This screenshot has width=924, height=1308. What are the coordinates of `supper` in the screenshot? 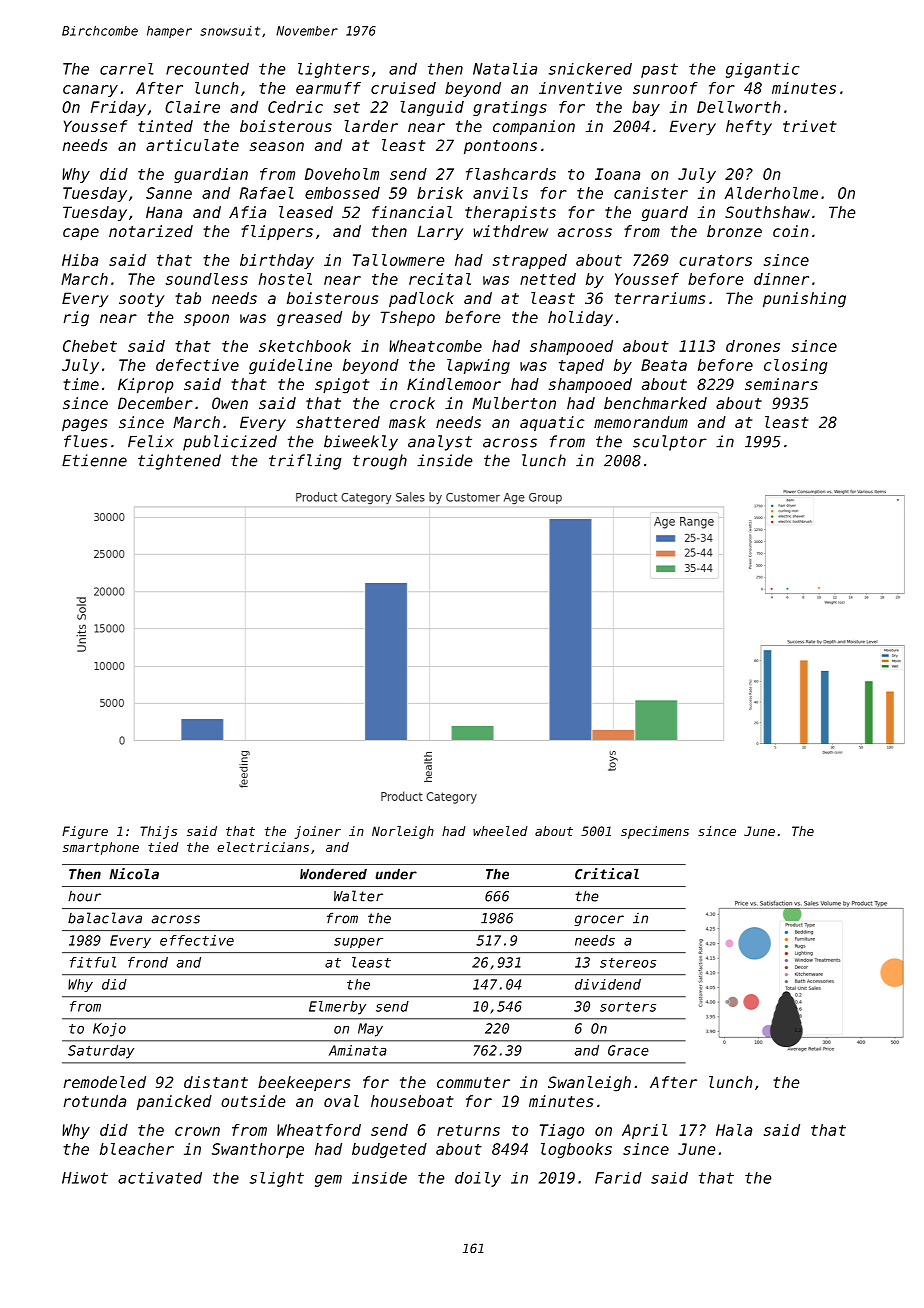 It's located at (358, 943).
